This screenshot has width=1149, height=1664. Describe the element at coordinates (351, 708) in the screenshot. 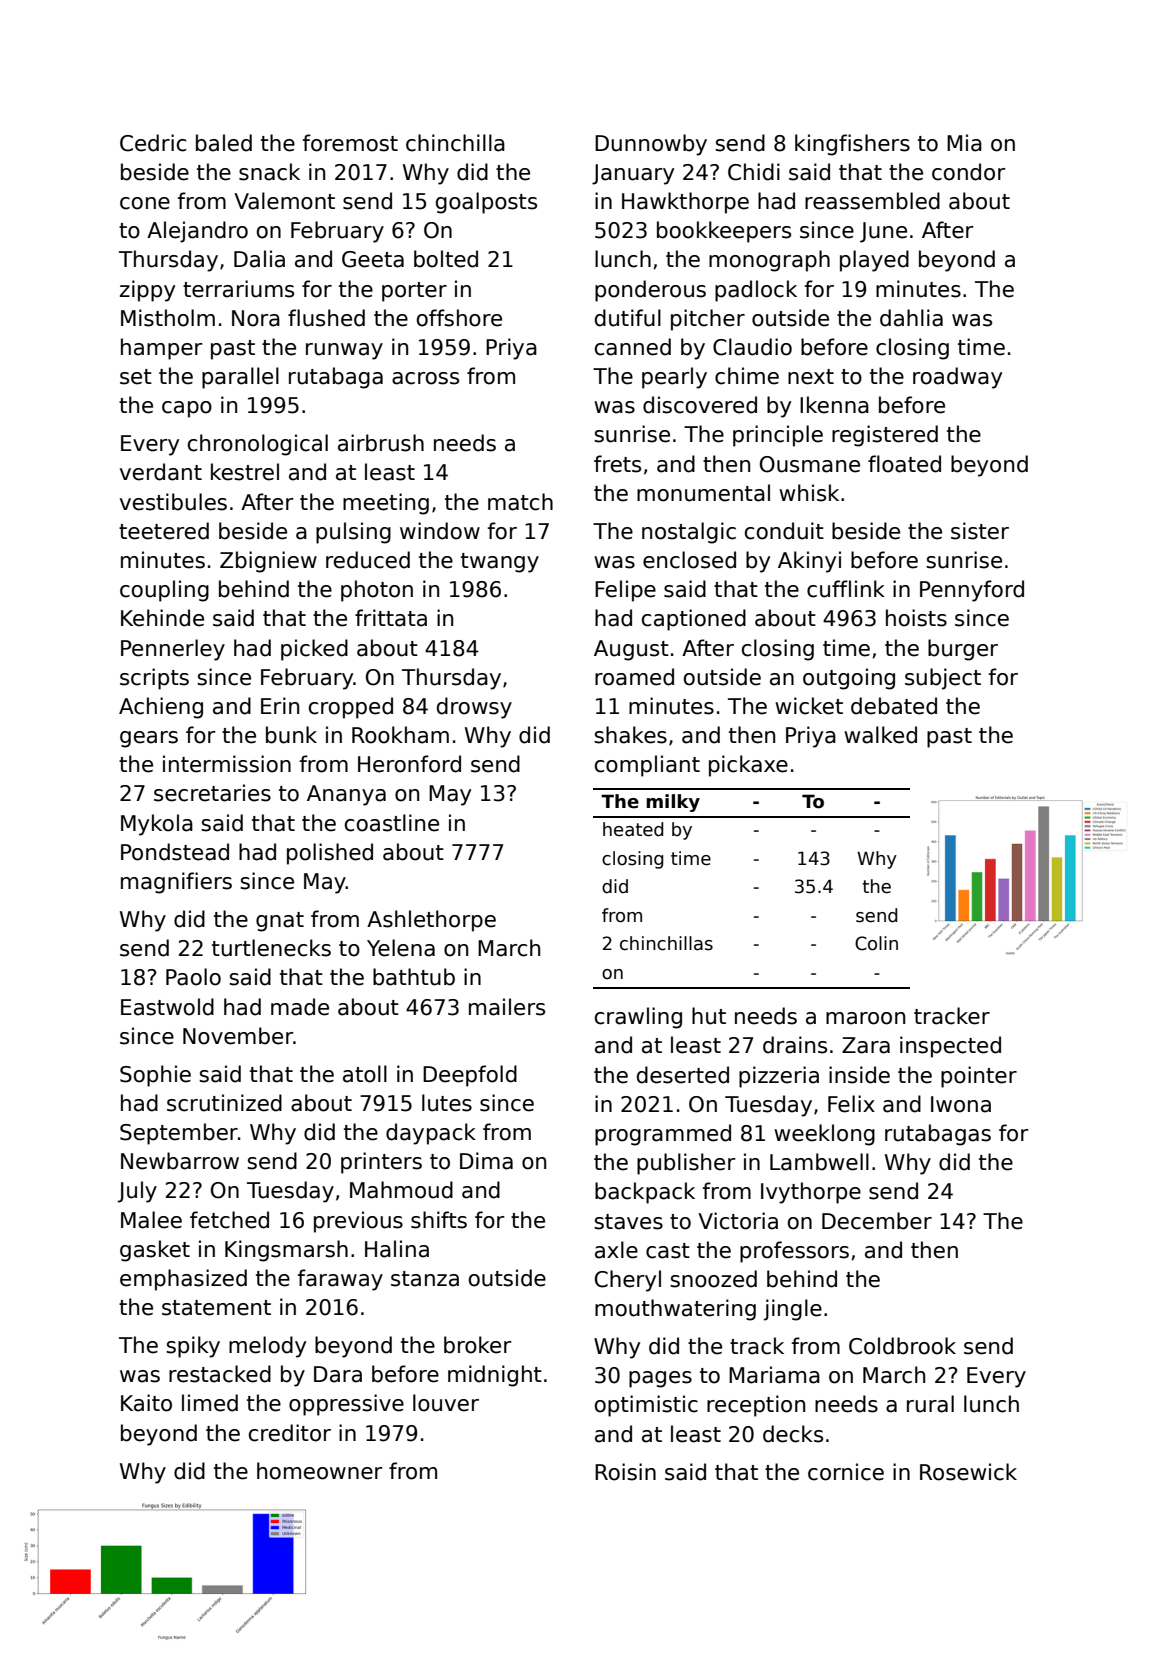

I see `cropped` at that location.
